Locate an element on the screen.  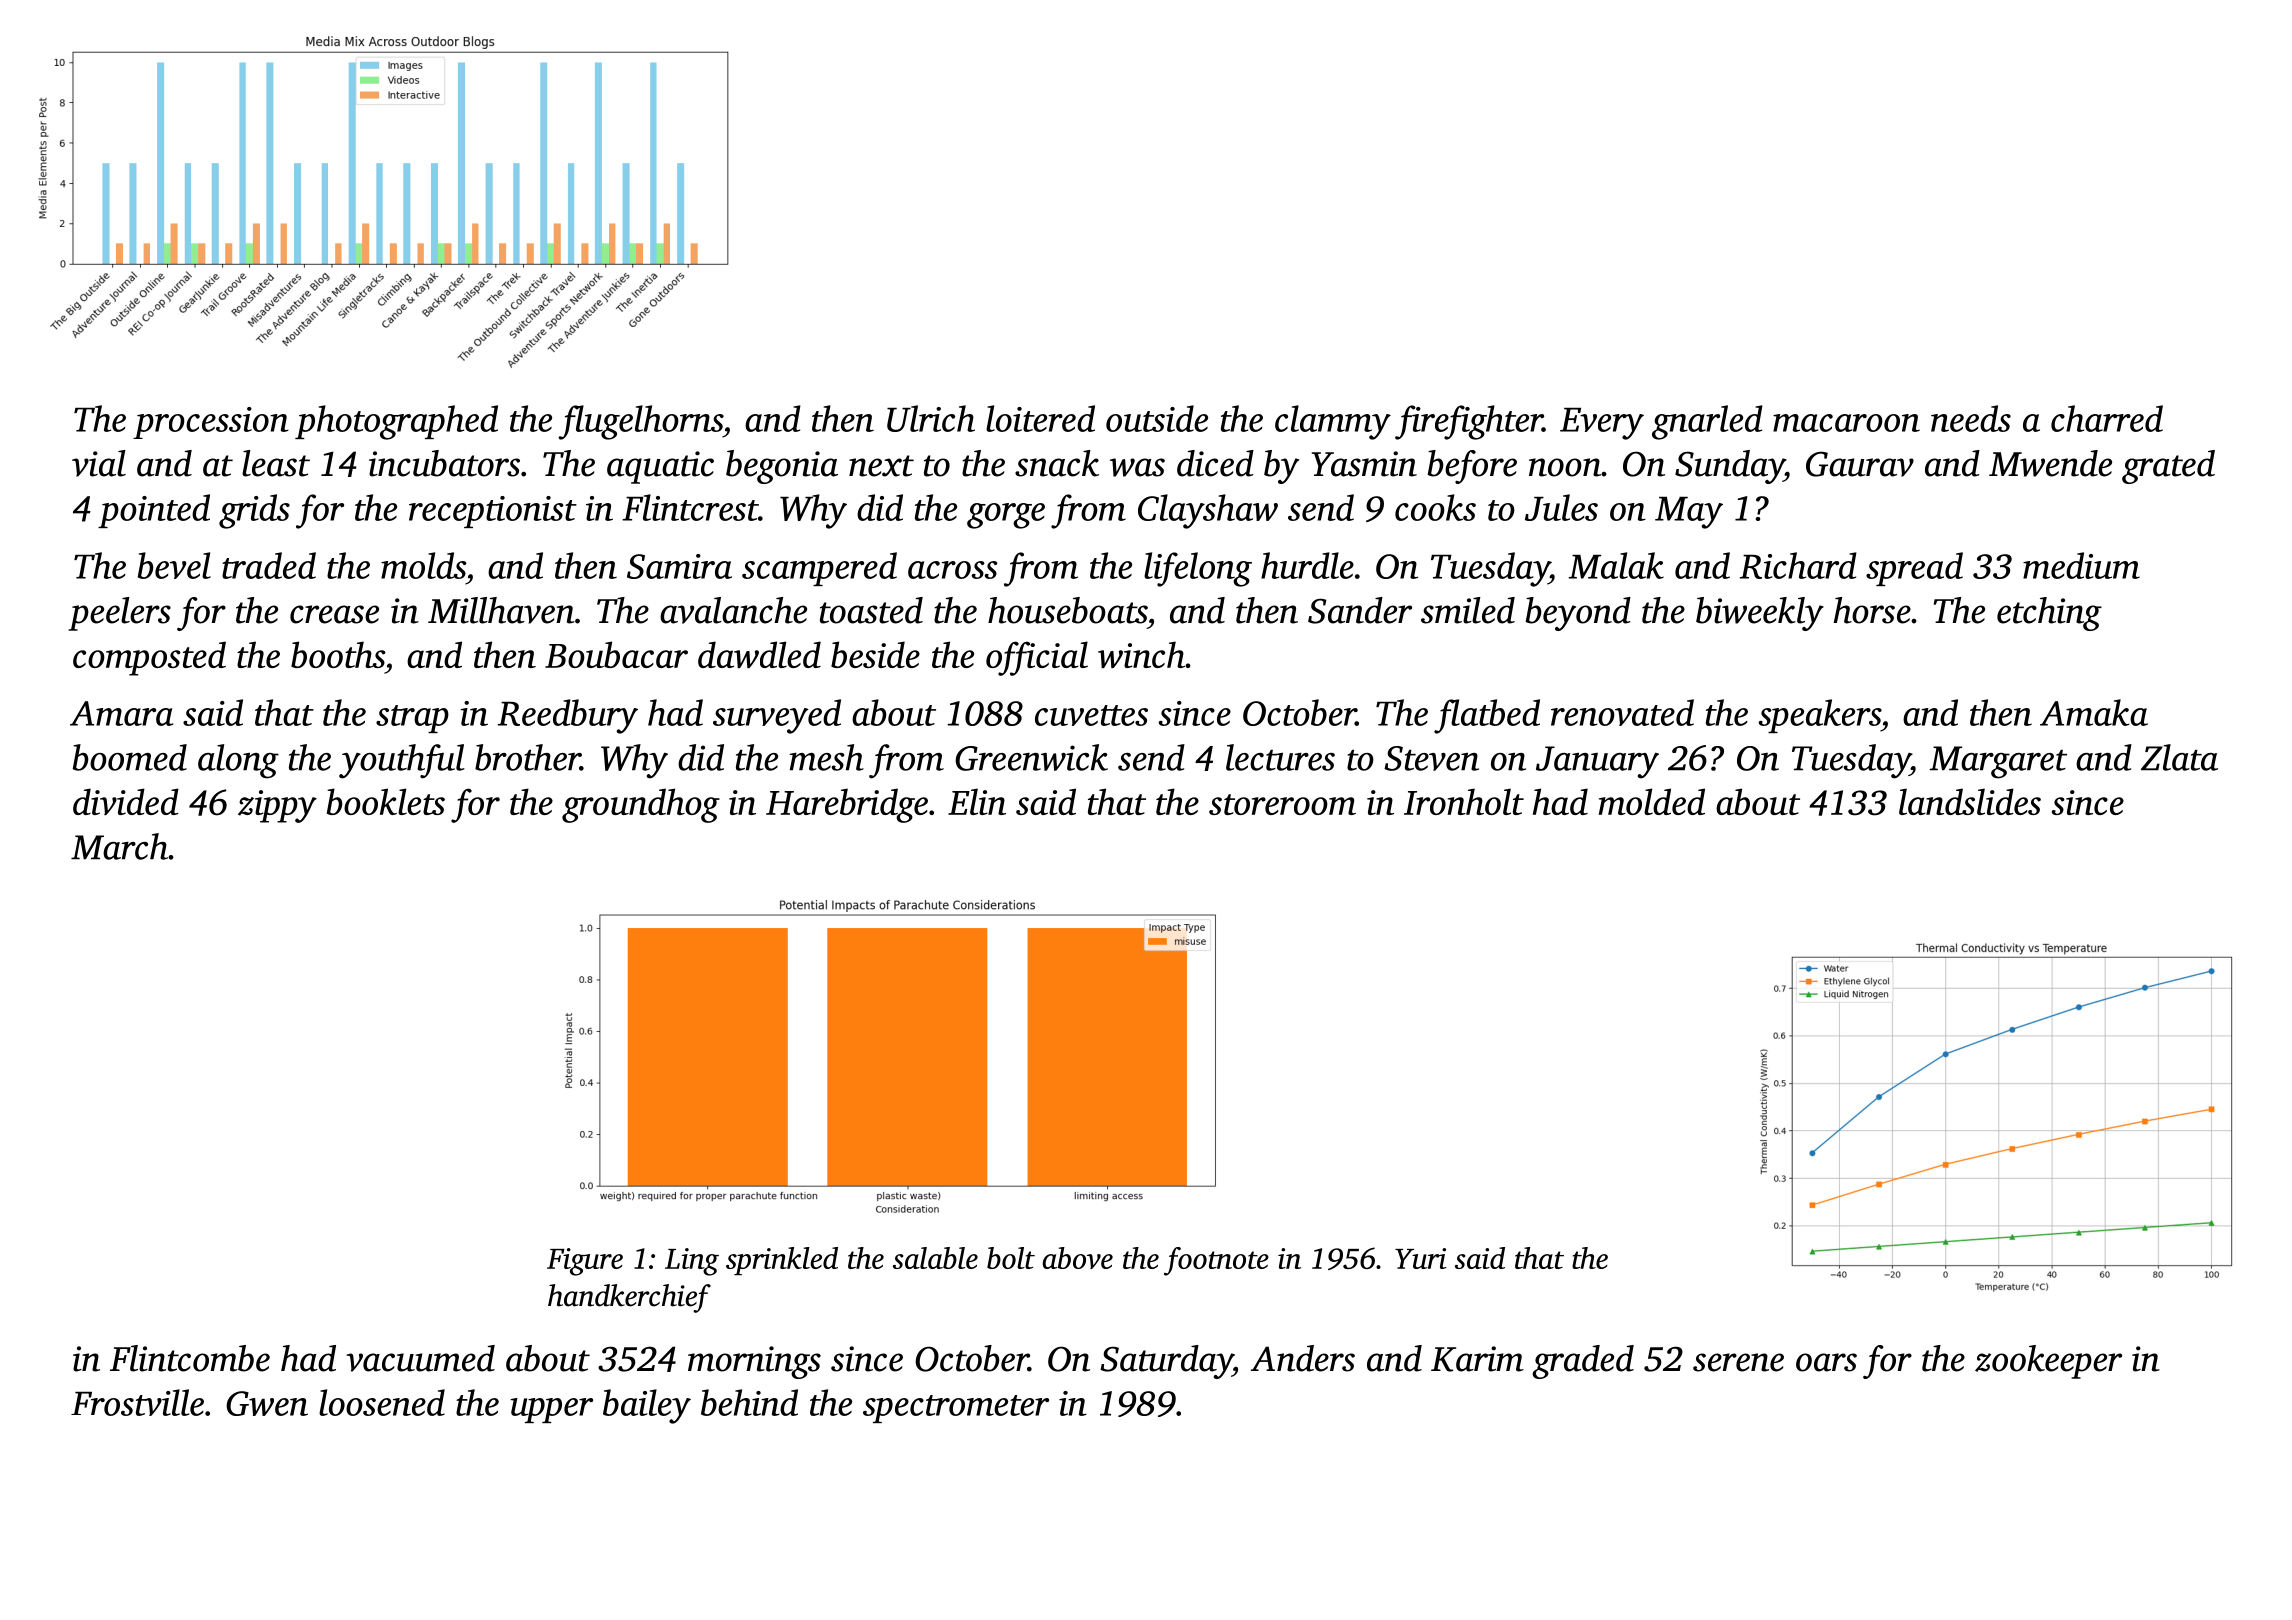
groundhog is located at coordinates (641, 805).
